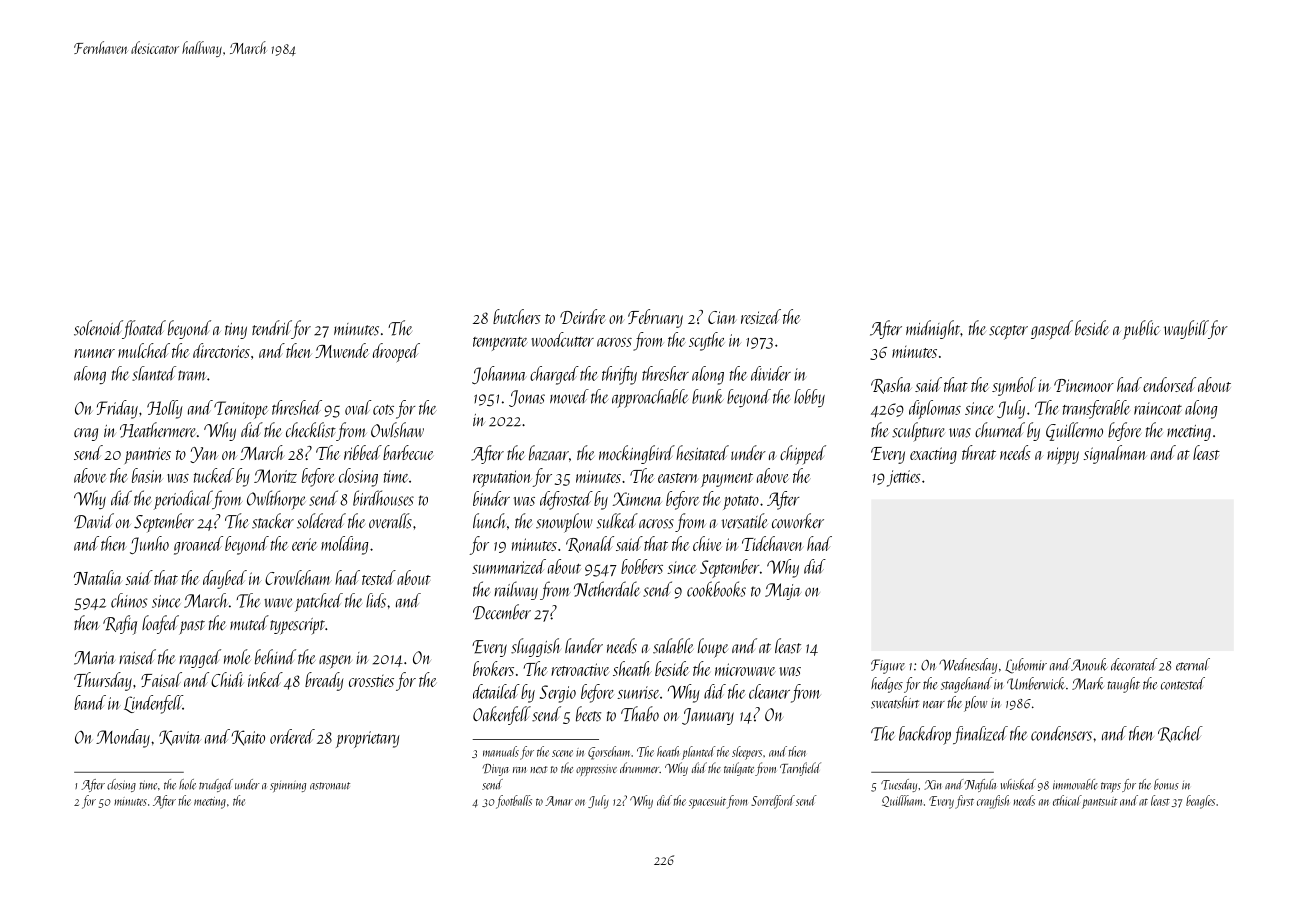 Image resolution: width=1308 pixels, height=924 pixels. What do you see at coordinates (582, 316) in the document?
I see `Deirdre` at bounding box center [582, 316].
